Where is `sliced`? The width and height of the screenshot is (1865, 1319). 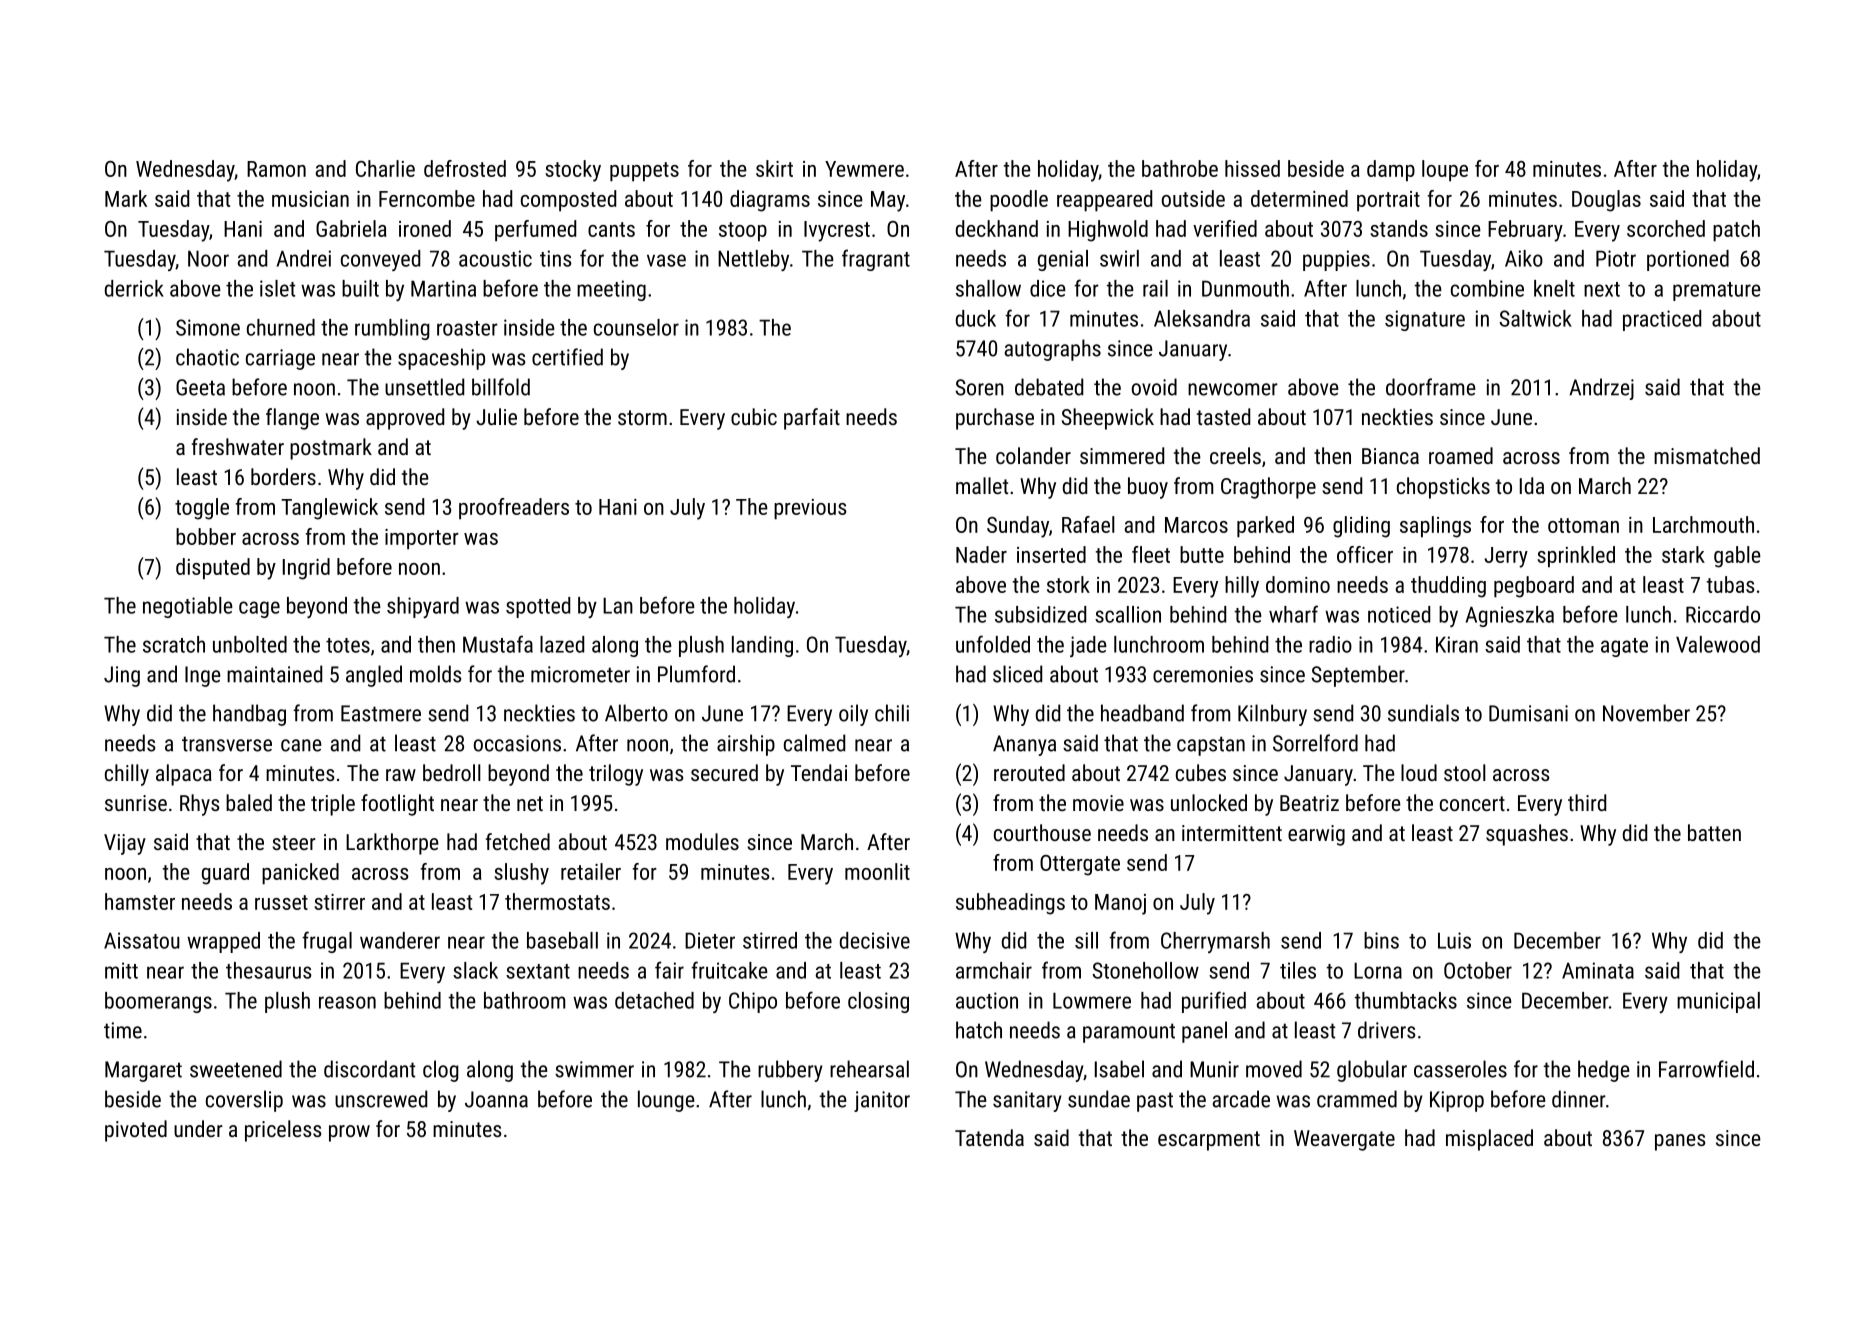
sliced is located at coordinates (1017, 674).
